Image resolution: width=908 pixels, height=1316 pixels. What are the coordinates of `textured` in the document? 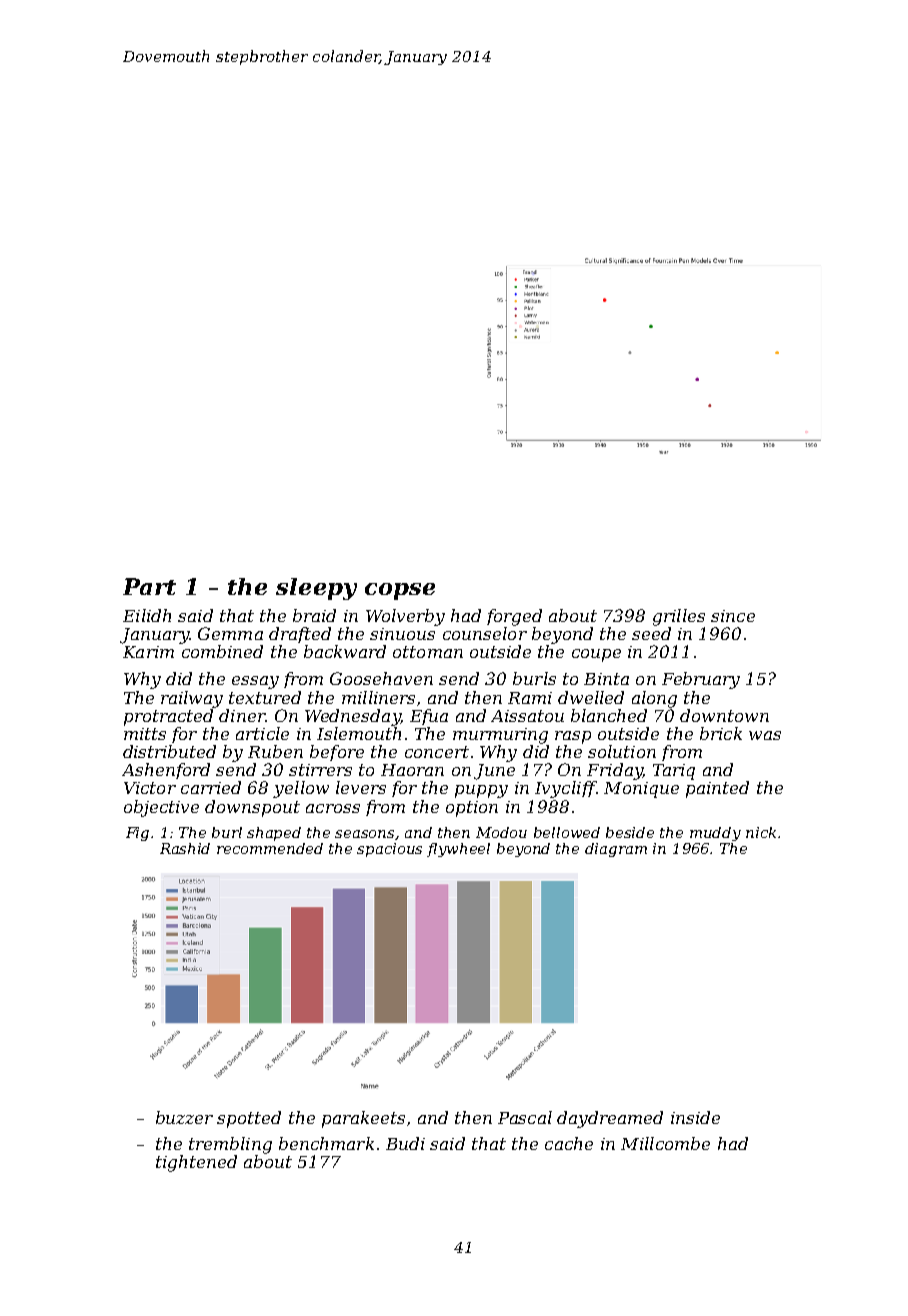 It's located at (265, 697).
